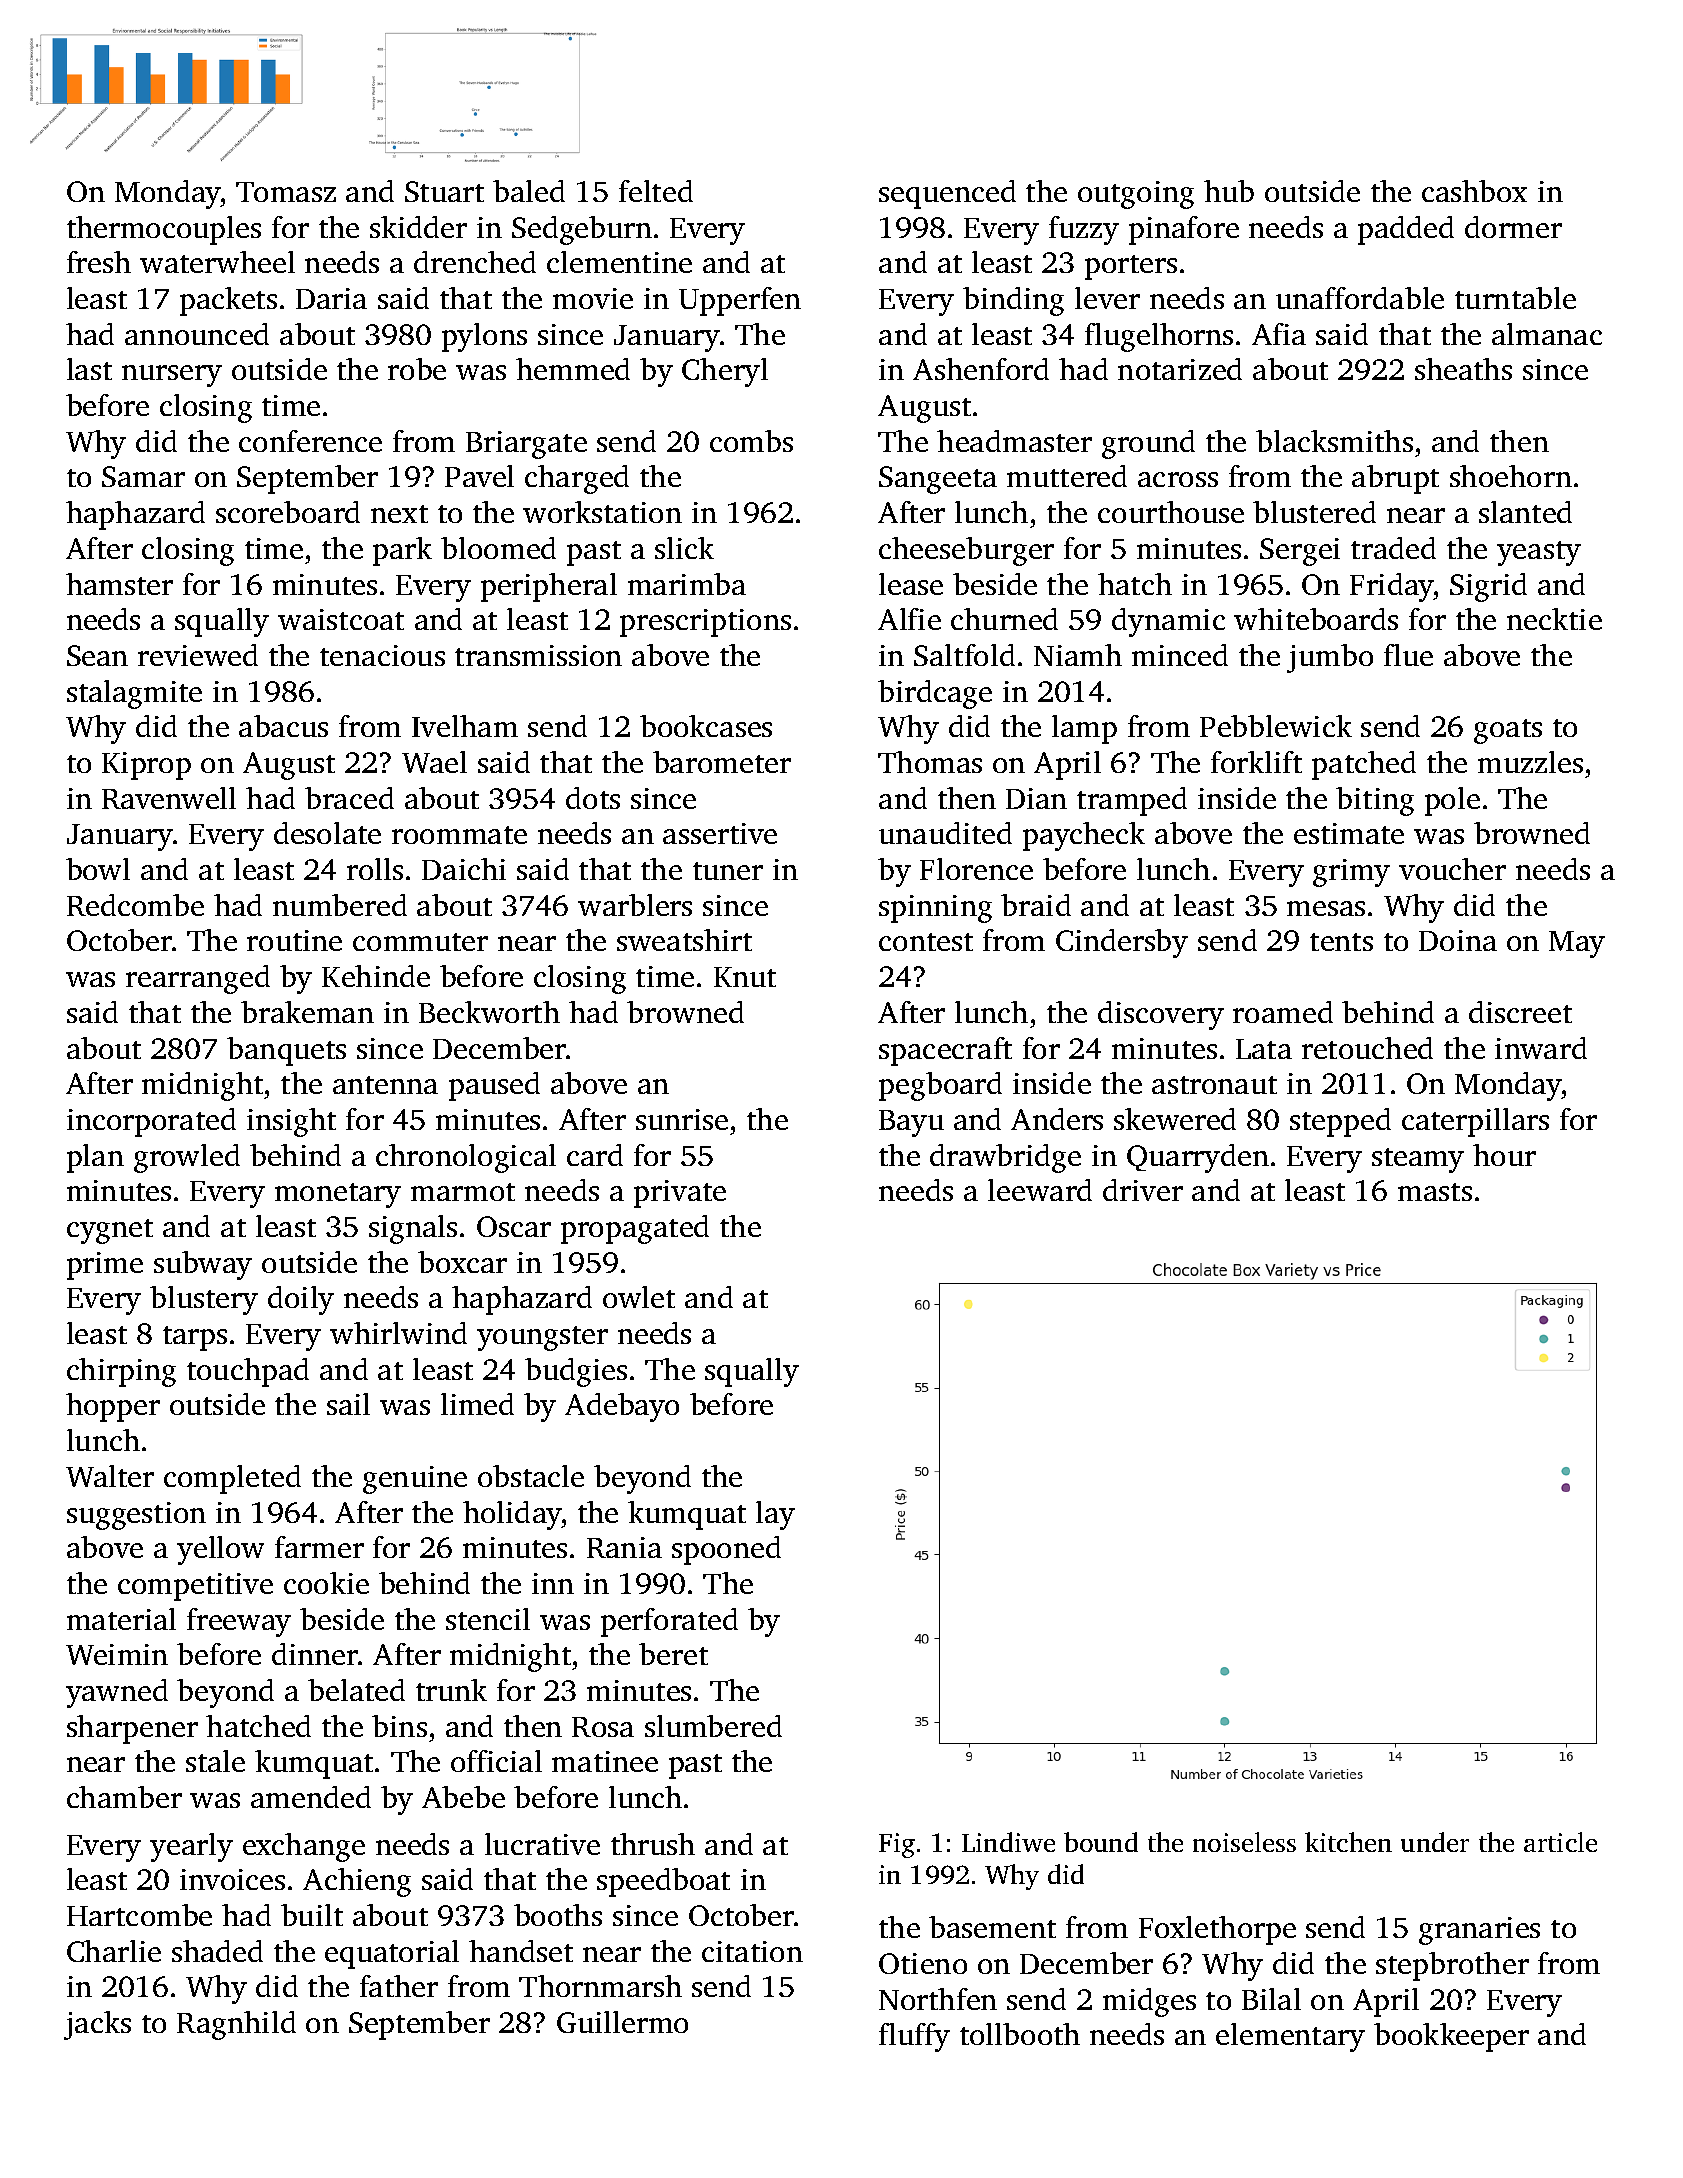 Image resolution: width=1683 pixels, height=2178 pixels. What do you see at coordinates (1435, 1192) in the screenshot?
I see `masts` at bounding box center [1435, 1192].
